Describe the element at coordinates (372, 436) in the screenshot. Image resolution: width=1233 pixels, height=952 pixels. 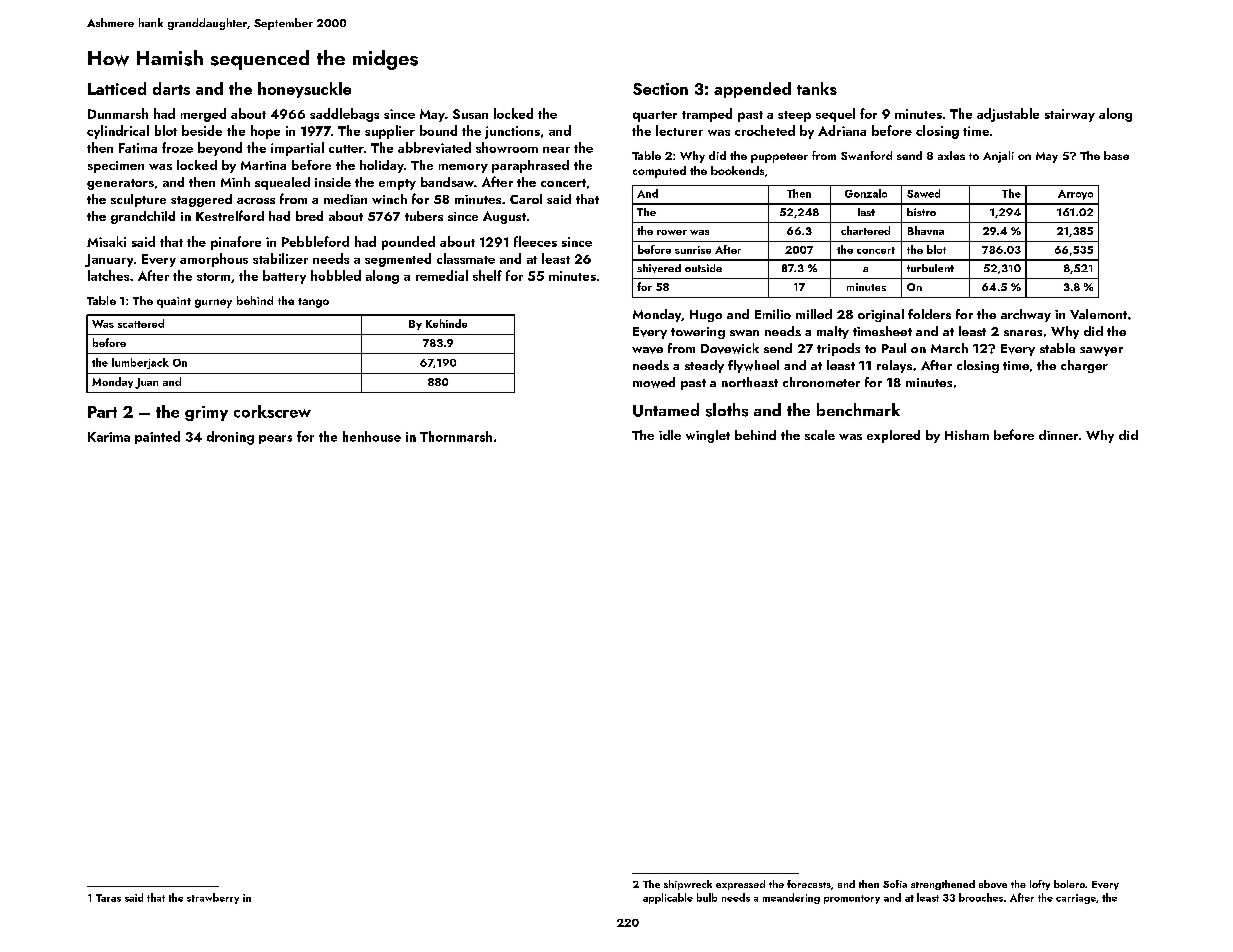
I see `henhouse` at that location.
